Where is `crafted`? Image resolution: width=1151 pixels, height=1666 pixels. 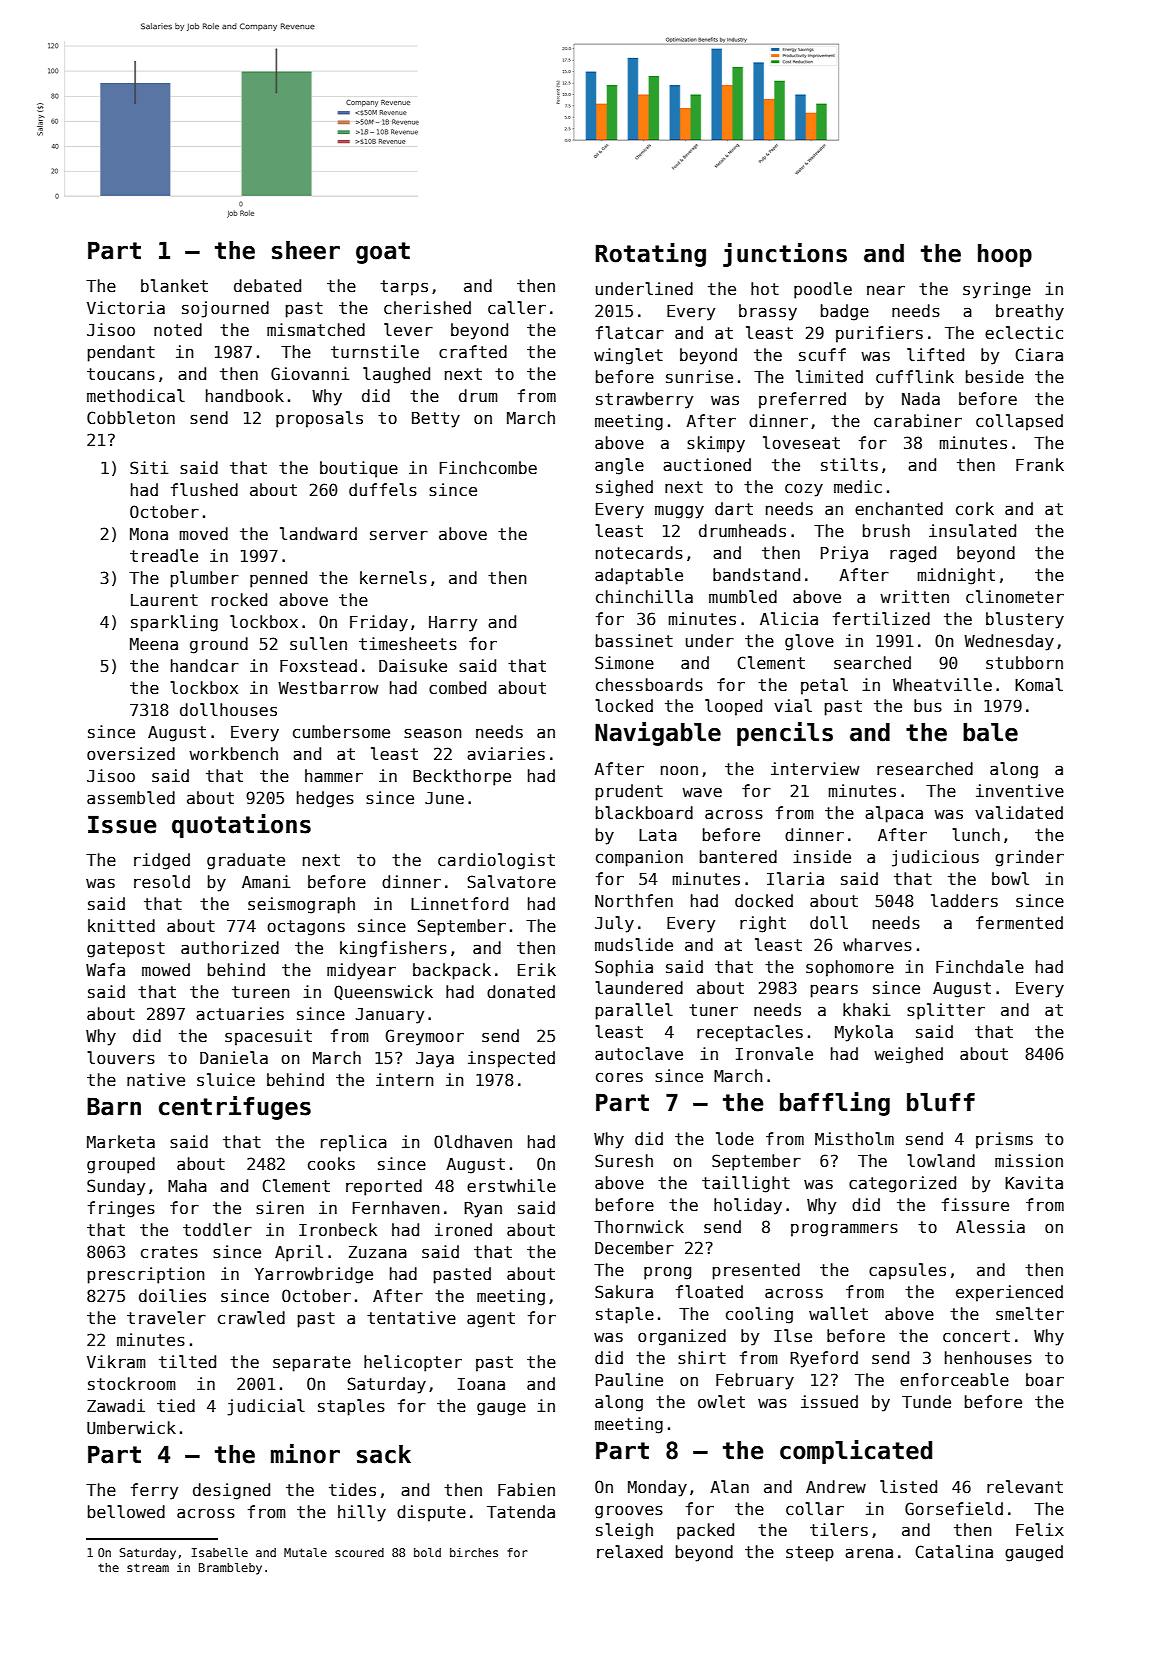
crafted is located at coordinates (473, 352).
